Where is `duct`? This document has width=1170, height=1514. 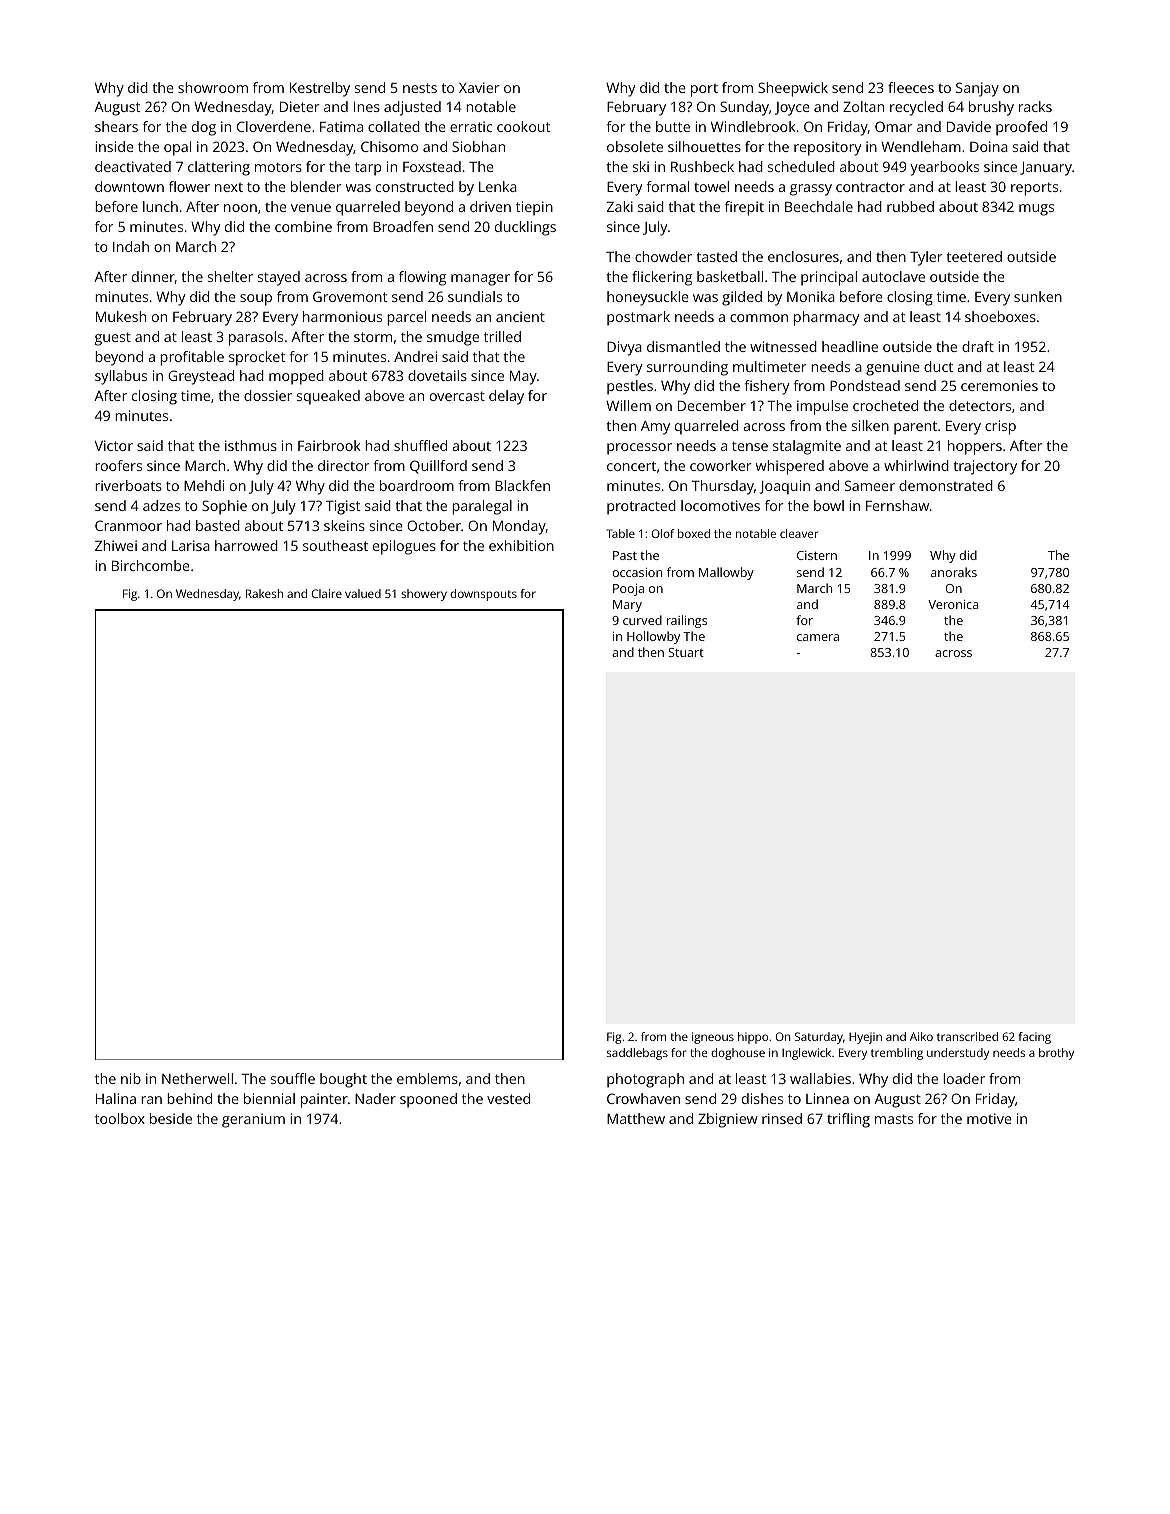 duct is located at coordinates (938, 366).
